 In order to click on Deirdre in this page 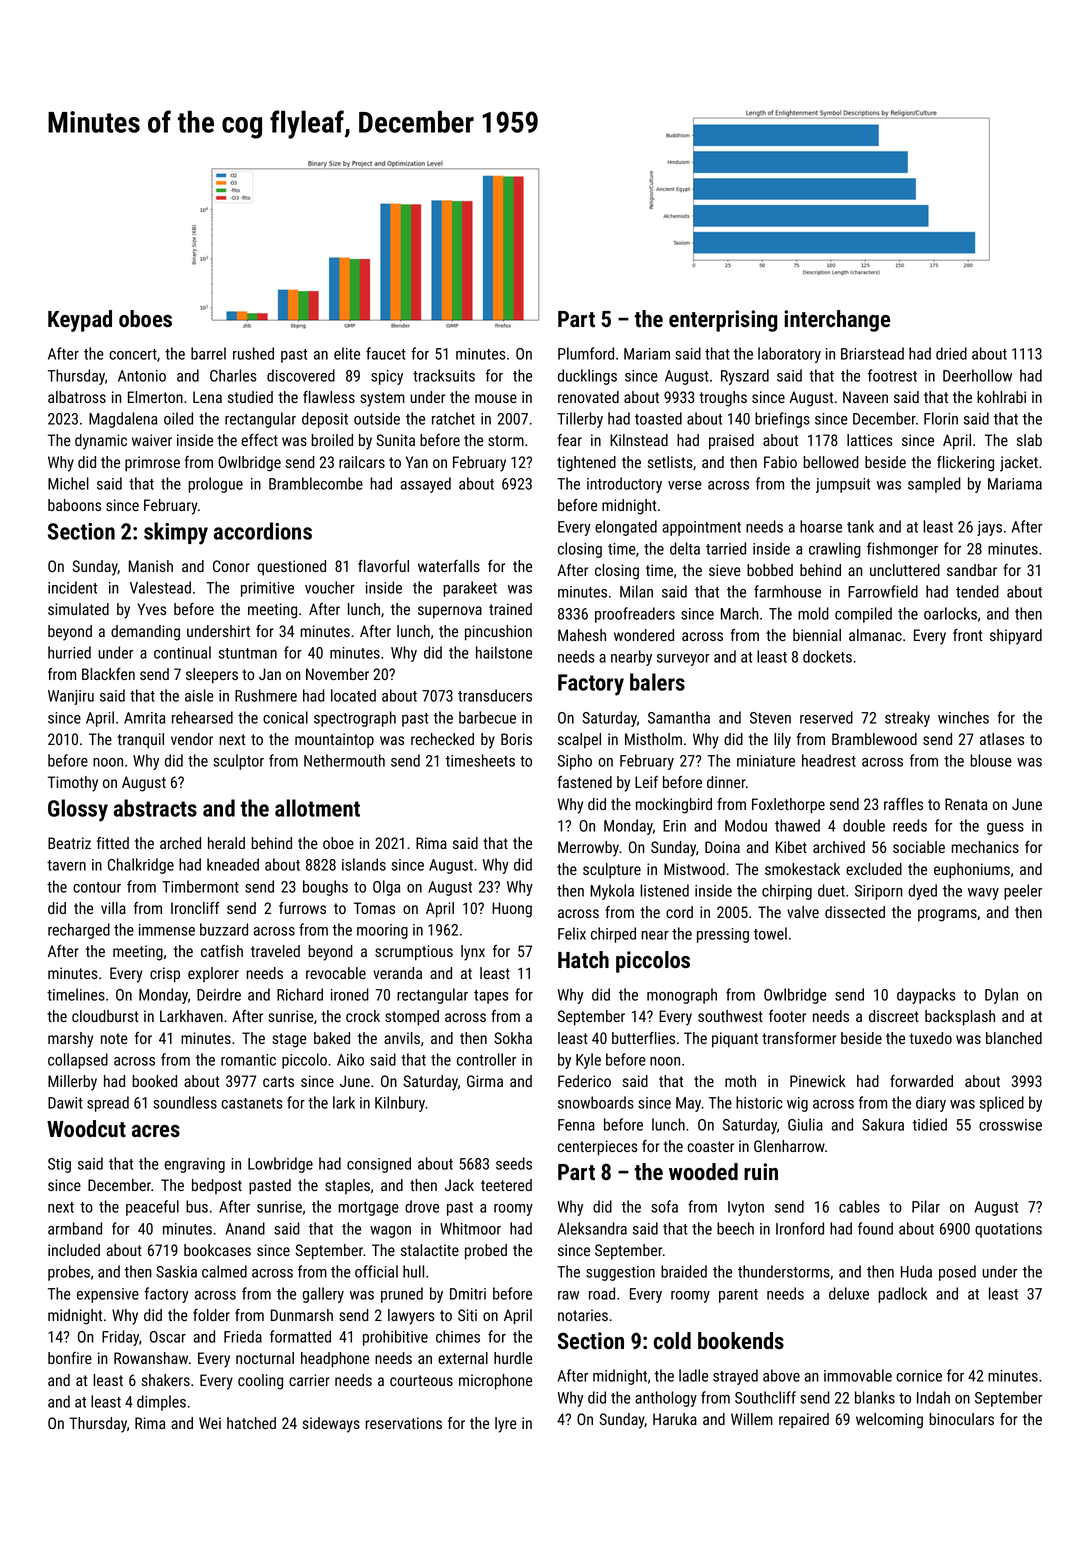, I will do `click(219, 994)`.
